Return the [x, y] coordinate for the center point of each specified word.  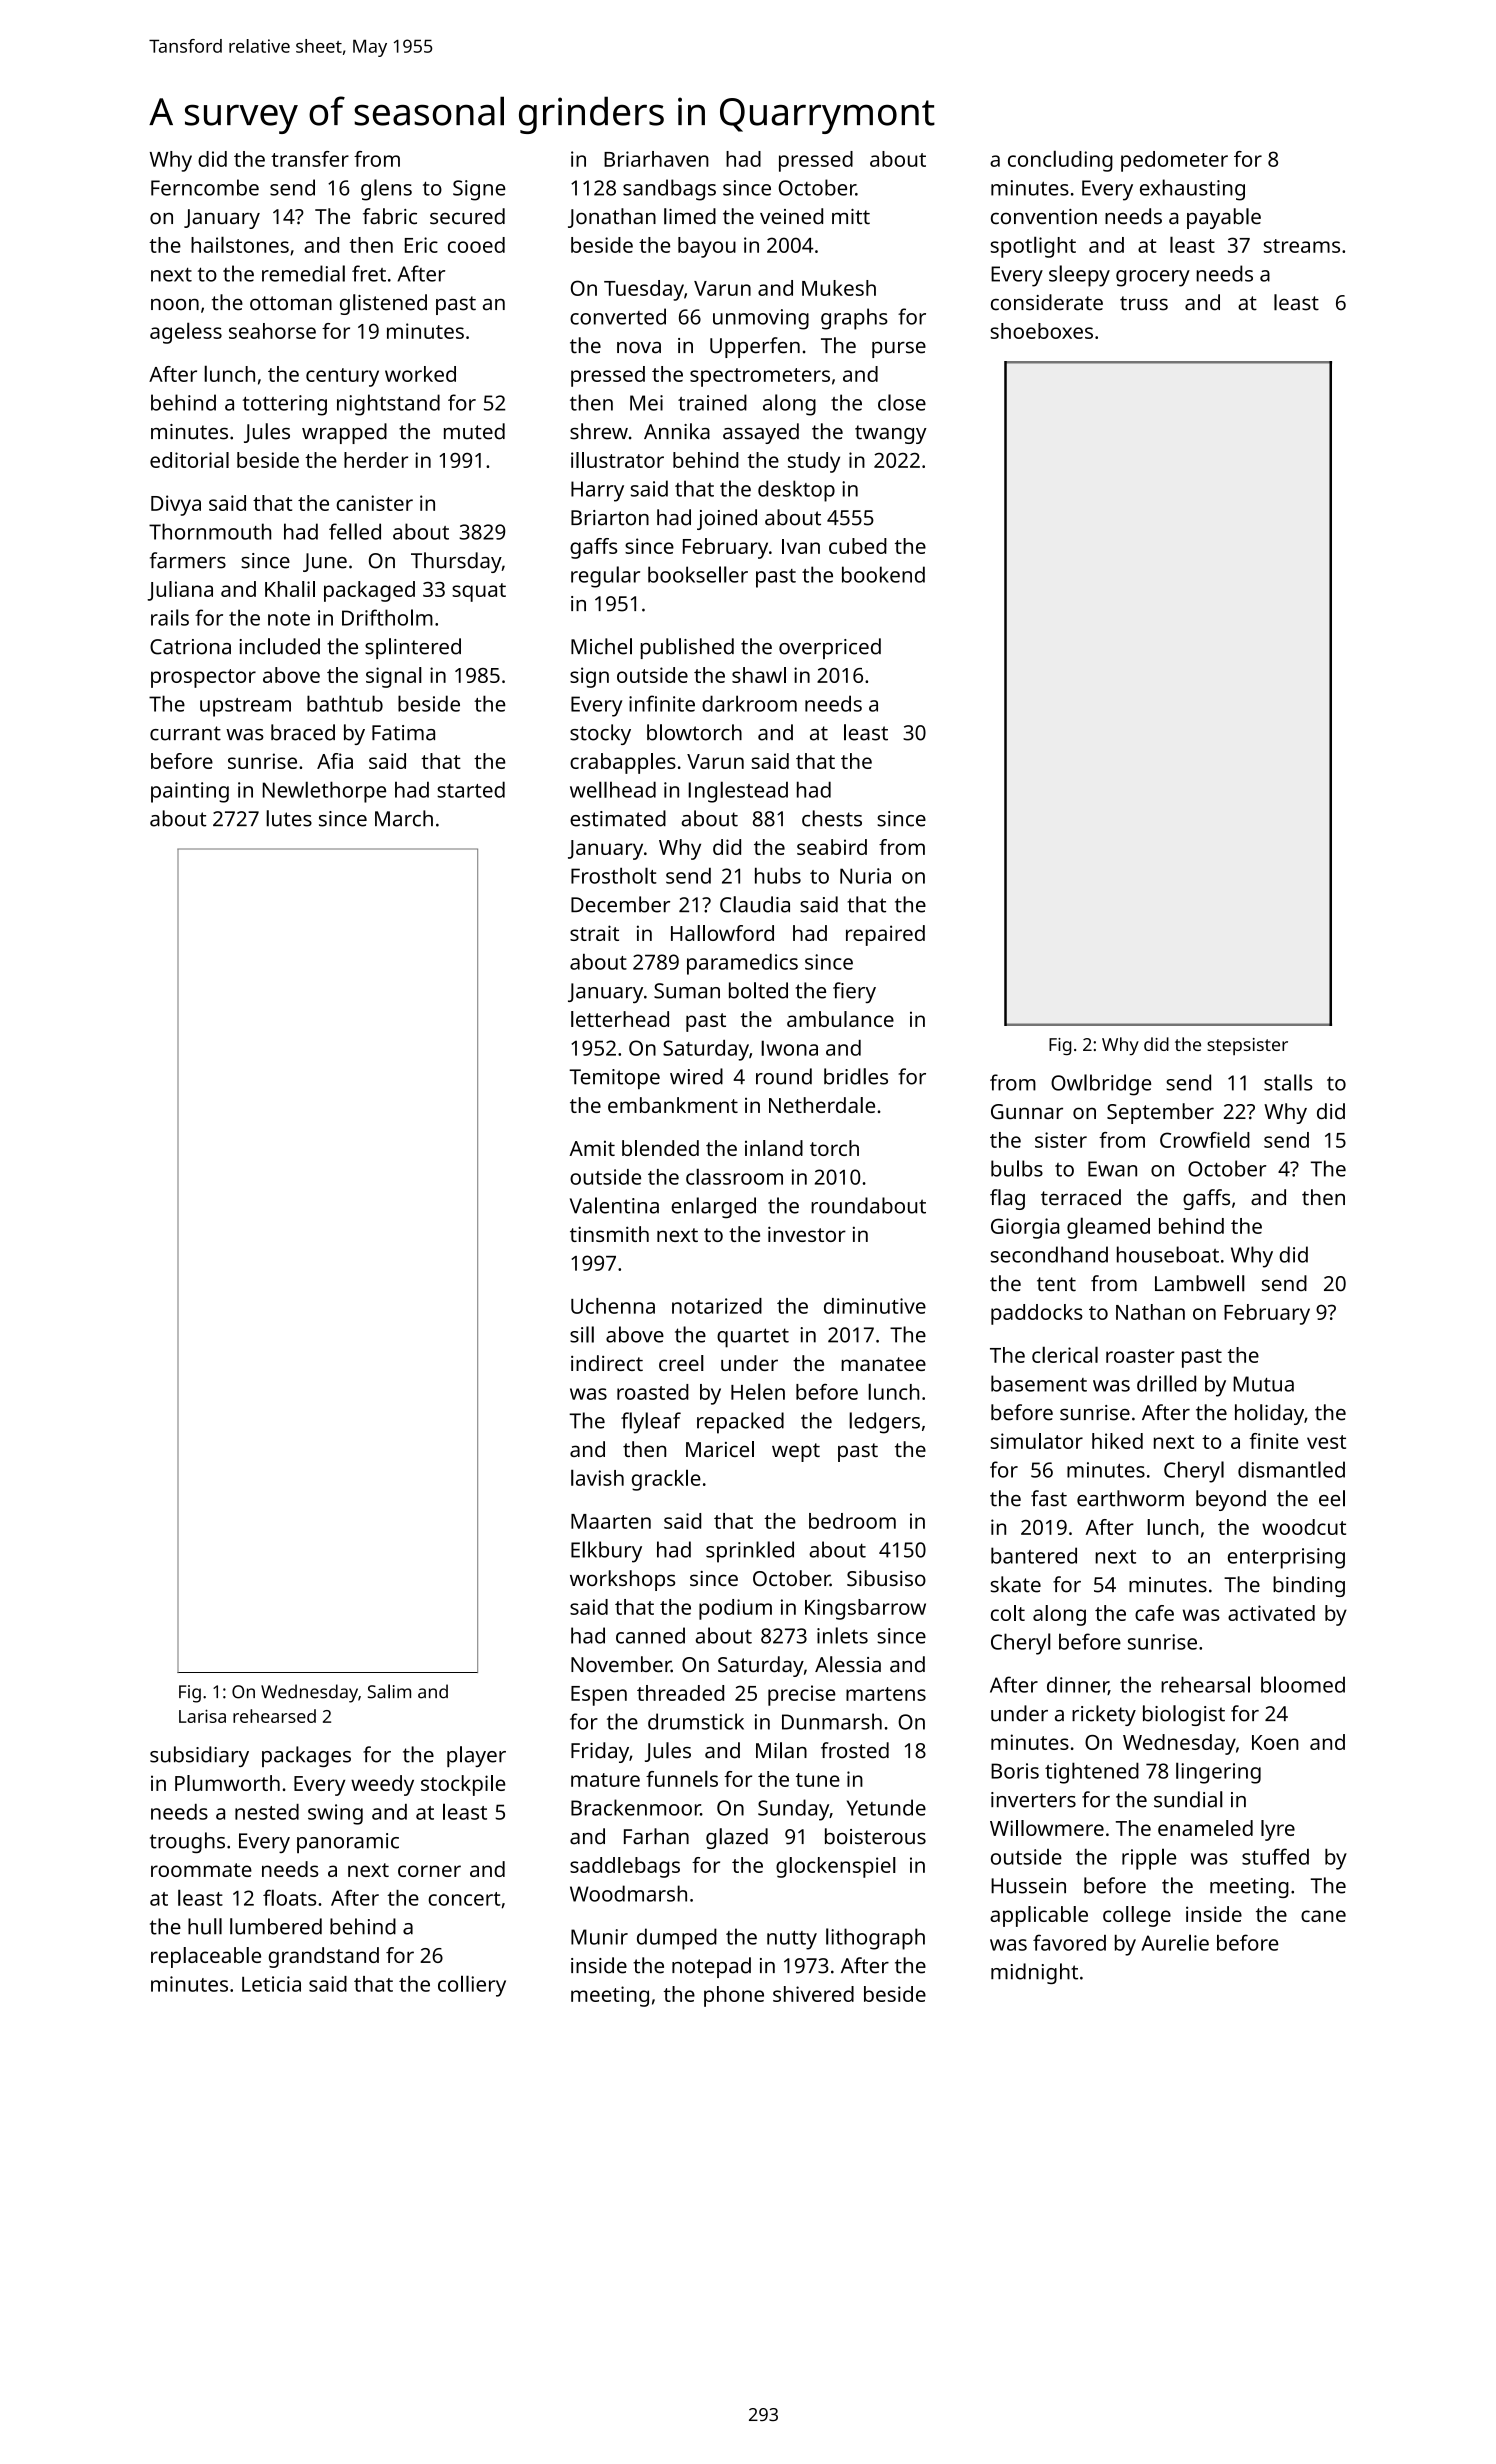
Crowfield [1205, 1139]
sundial [1188, 1799]
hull [205, 1926]
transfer [310, 159]
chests [832, 818]
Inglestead [738, 792]
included [280, 646]
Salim [389, 1691]
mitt [851, 217]
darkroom [749, 703]
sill [582, 1334]
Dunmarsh [832, 1721]
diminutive [875, 1306]
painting [190, 792]
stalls [1288, 1082]
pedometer [1174, 161]
